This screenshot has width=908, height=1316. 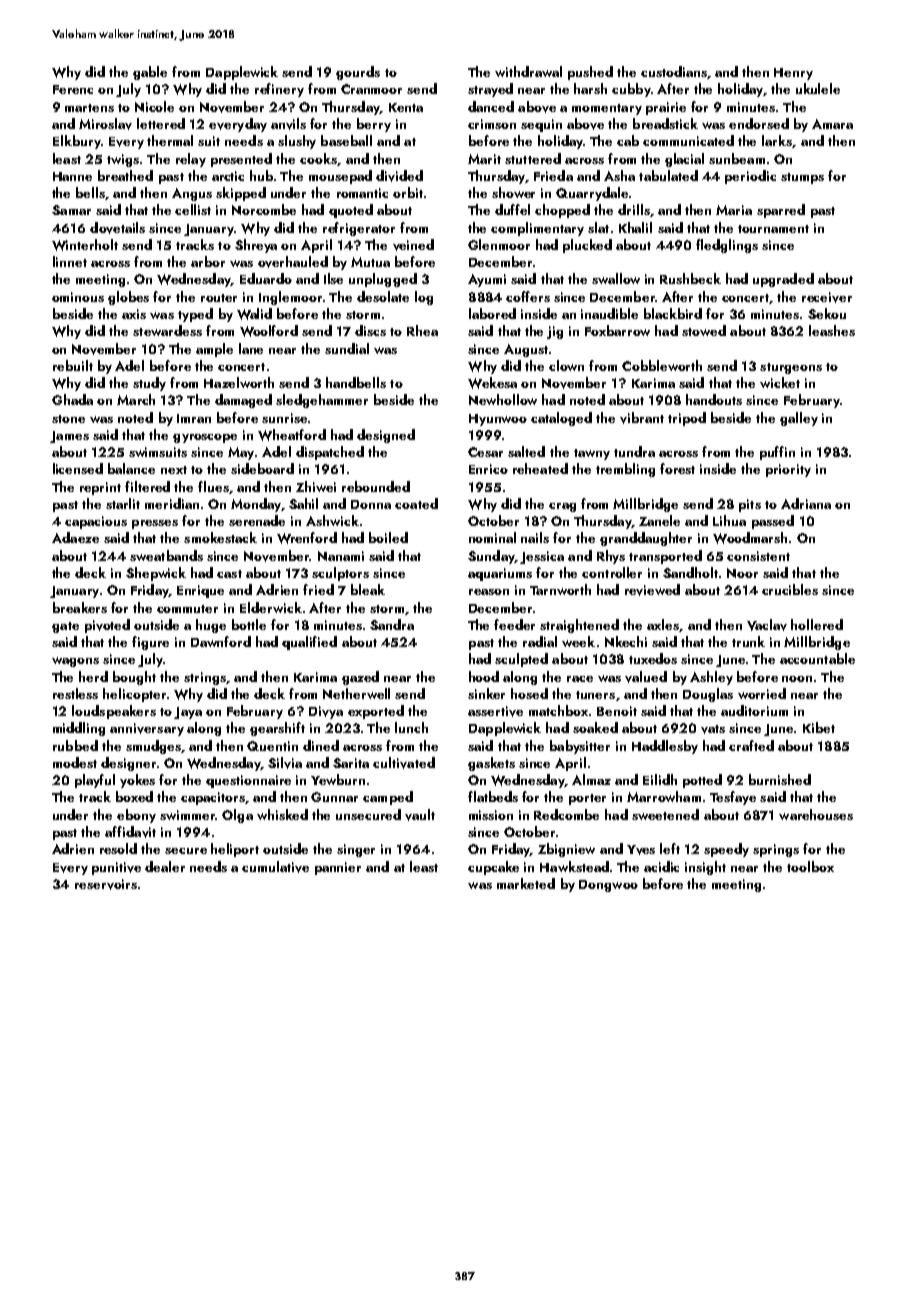 What do you see at coordinates (793, 74) in the screenshot?
I see `Henry` at bounding box center [793, 74].
